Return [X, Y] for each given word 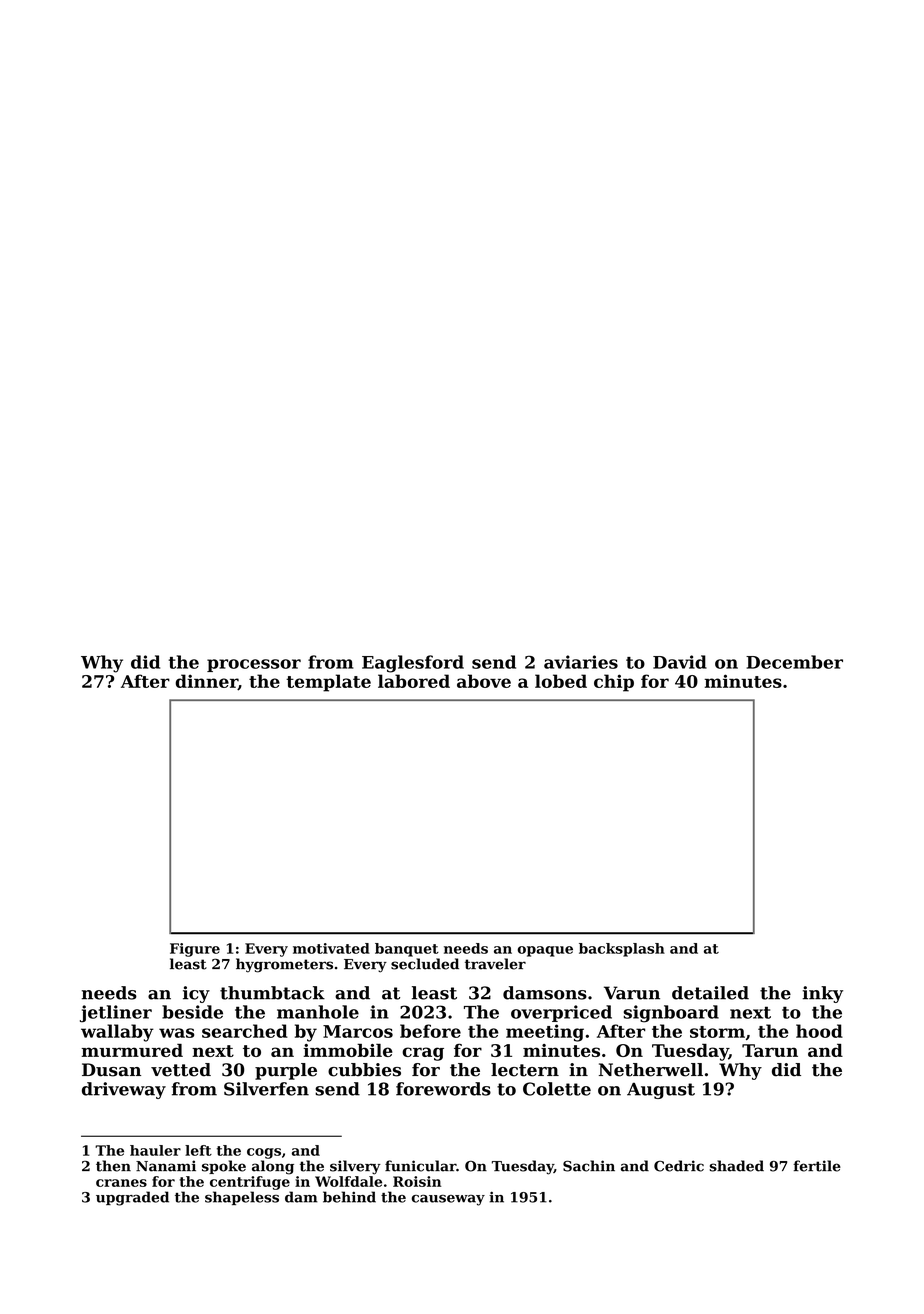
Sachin [589, 1166]
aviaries [581, 662]
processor [254, 665]
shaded [737, 1166]
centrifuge [250, 1183]
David [680, 662]
